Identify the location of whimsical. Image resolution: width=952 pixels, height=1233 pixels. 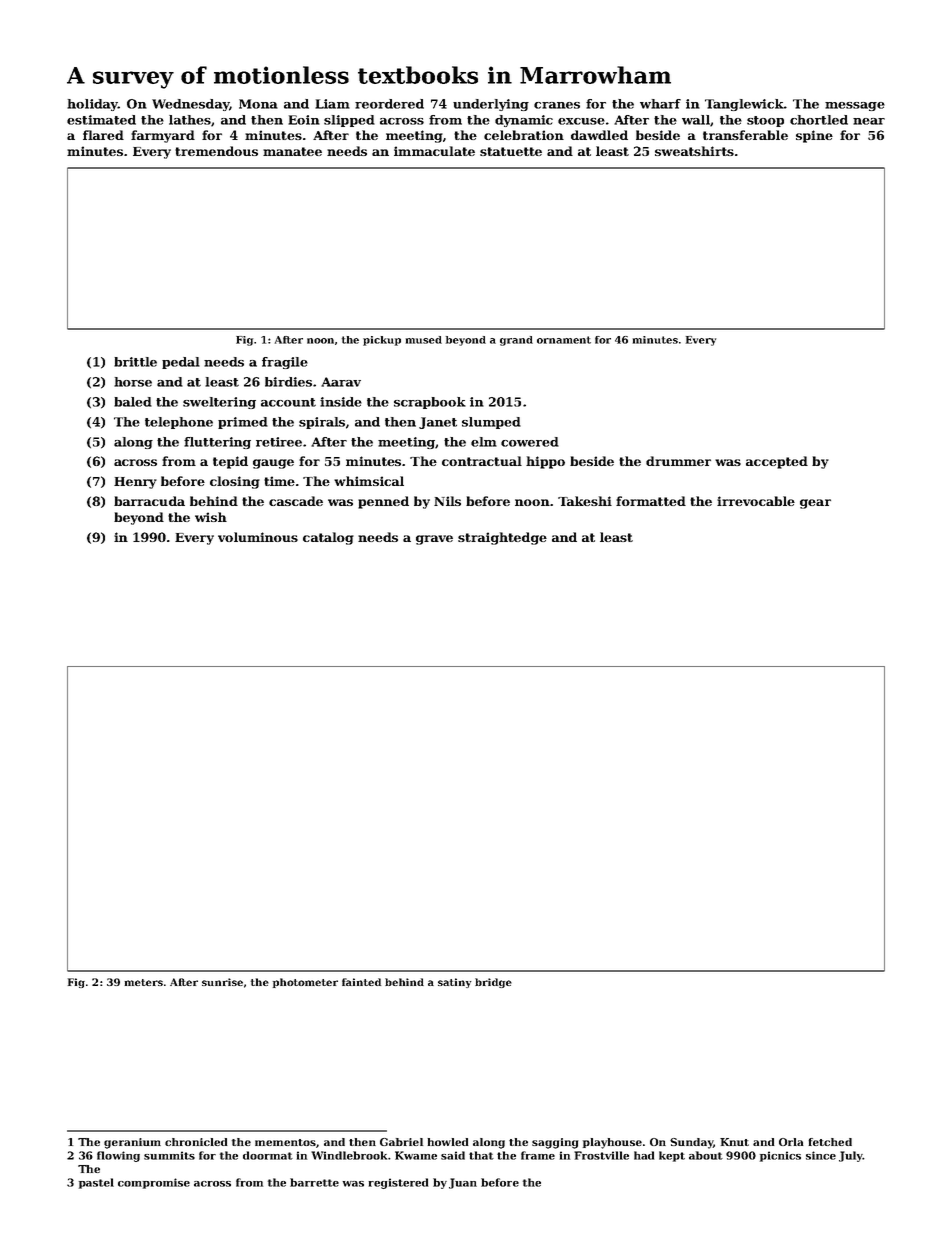
(369, 481).
